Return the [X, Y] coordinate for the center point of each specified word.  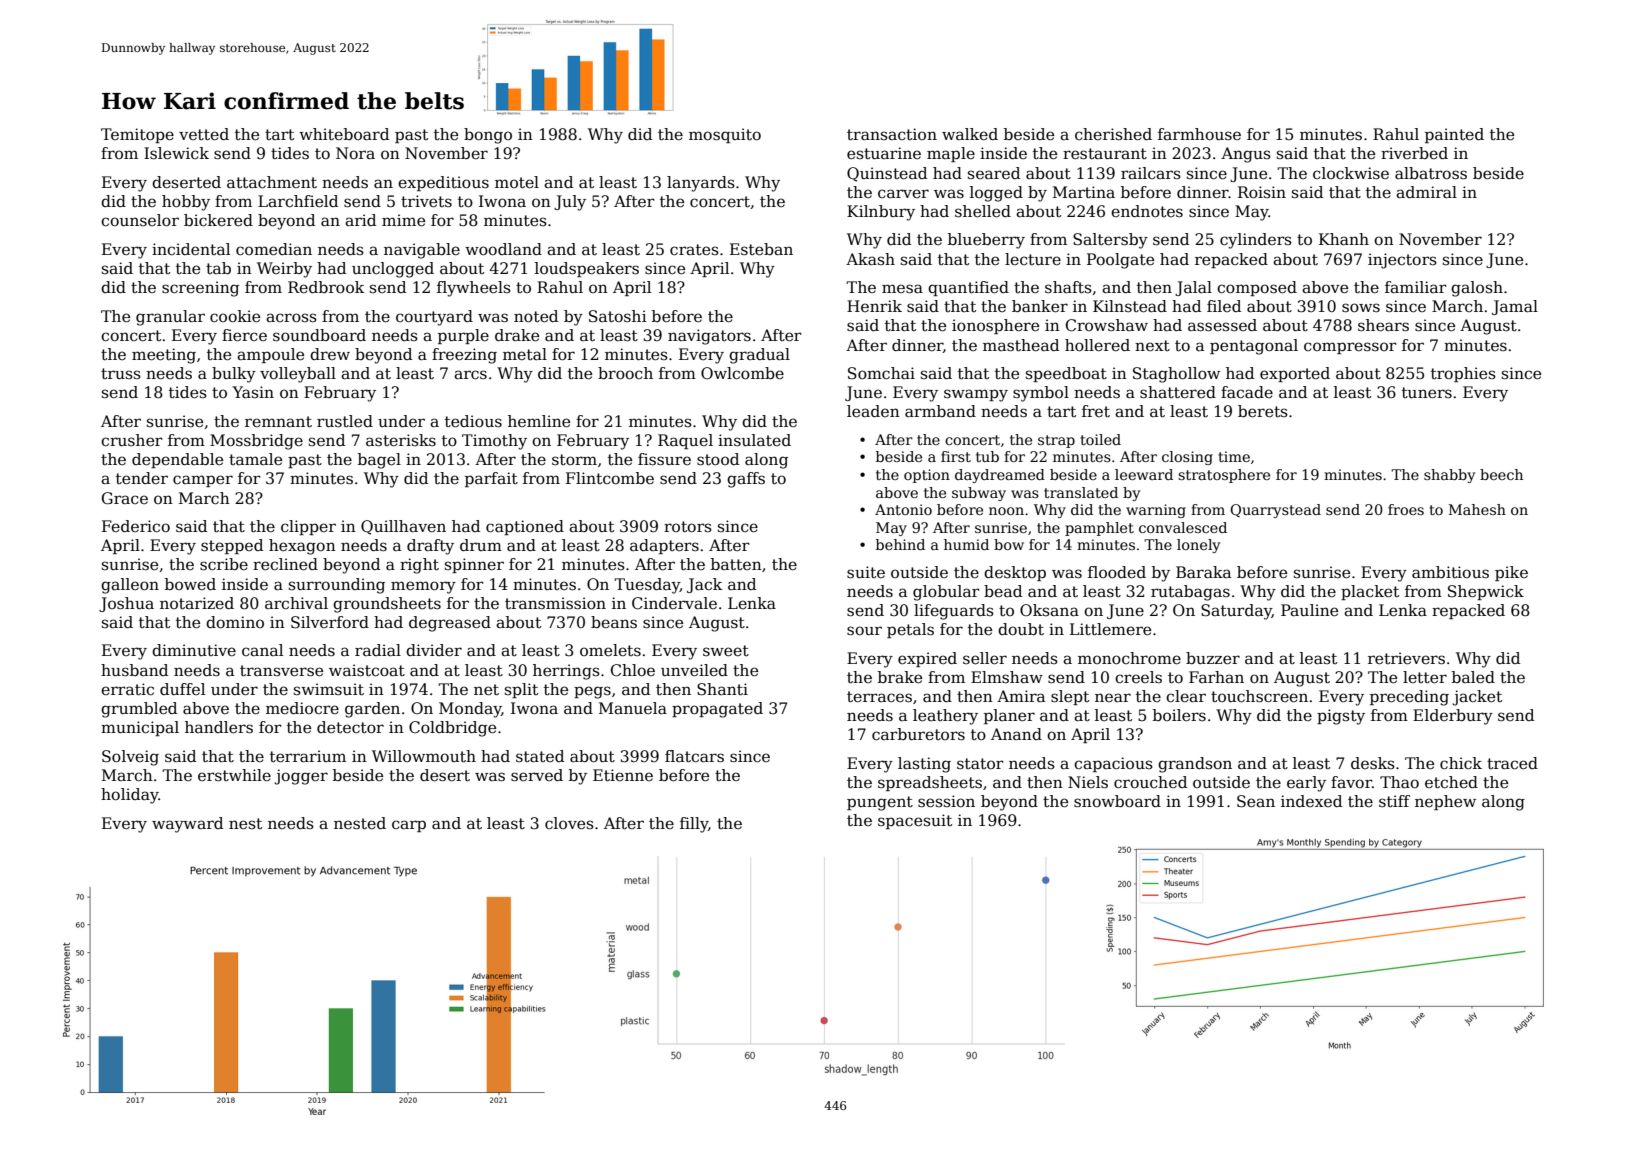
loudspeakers [587, 269]
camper [203, 481]
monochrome [1129, 658]
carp [409, 826]
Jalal [1193, 288]
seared [994, 173]
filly [694, 825]
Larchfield [298, 201]
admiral [1426, 192]
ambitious [1450, 572]
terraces [879, 697]
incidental [191, 249]
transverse [281, 671]
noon [1006, 511]
